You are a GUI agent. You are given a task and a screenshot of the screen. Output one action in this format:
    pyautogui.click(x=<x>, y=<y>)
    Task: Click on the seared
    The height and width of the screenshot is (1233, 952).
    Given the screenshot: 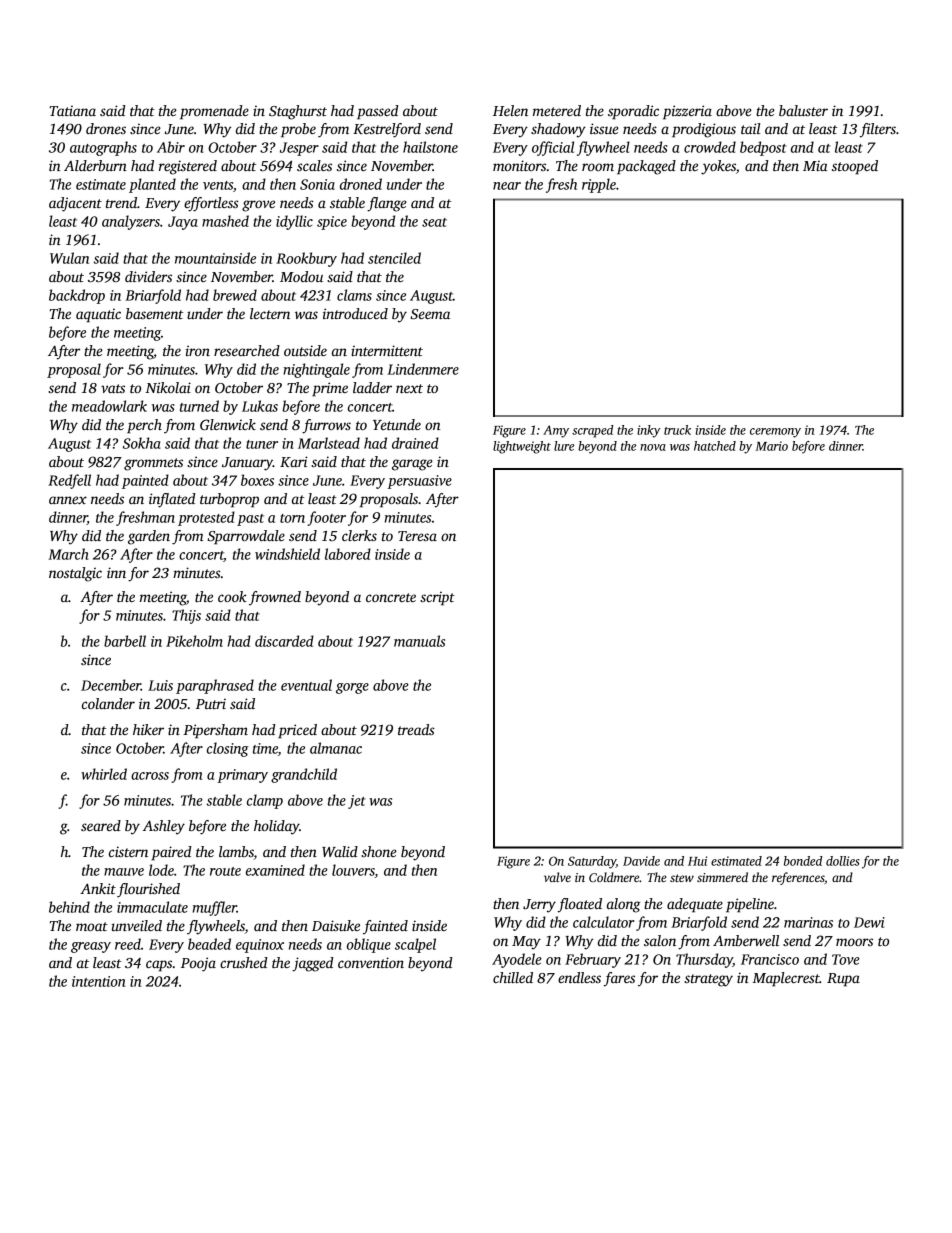 What is the action you would take?
    pyautogui.click(x=101, y=825)
